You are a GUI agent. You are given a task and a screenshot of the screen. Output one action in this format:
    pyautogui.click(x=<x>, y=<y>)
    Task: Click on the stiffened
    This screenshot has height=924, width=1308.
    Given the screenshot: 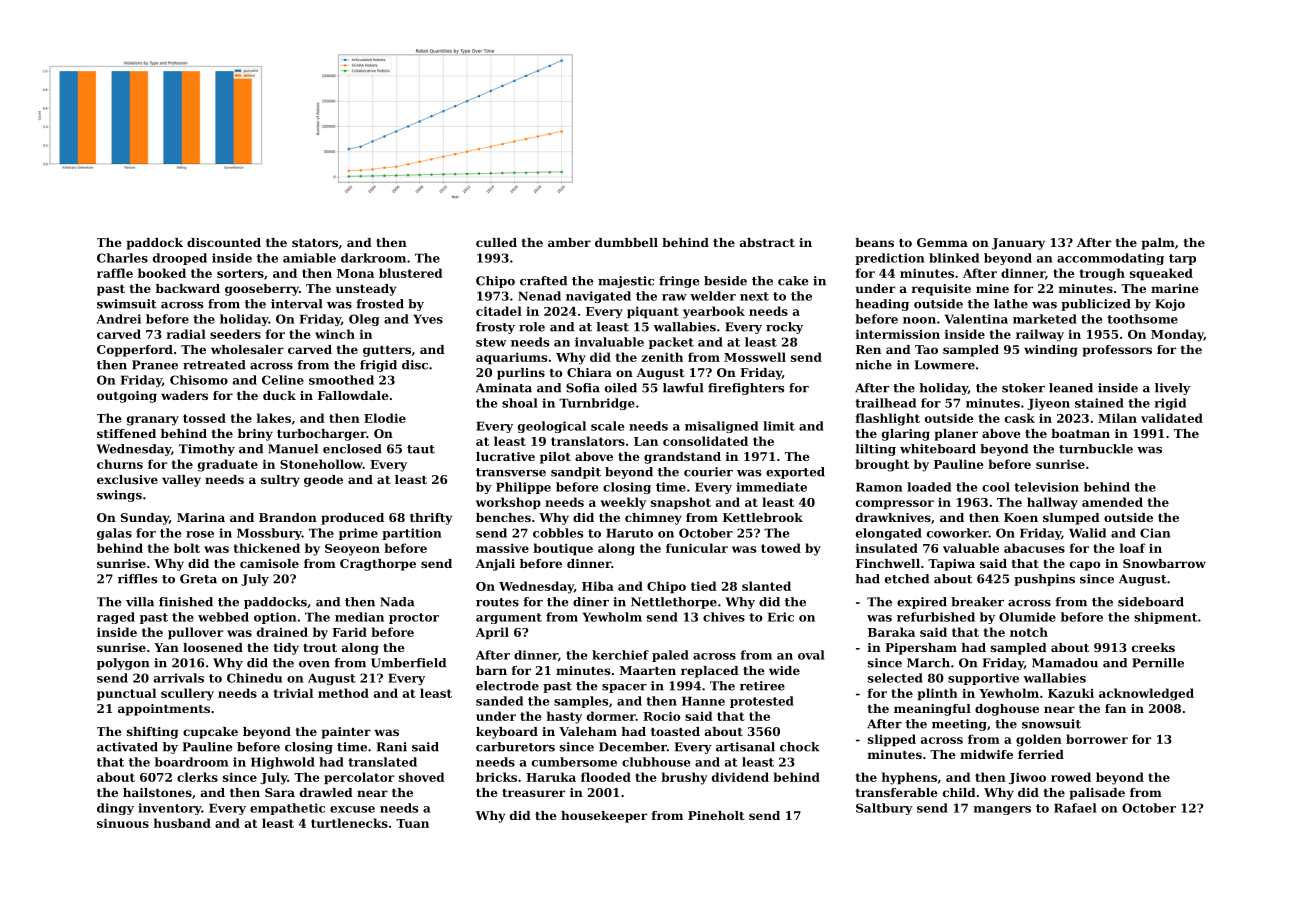 What is the action you would take?
    pyautogui.click(x=126, y=433)
